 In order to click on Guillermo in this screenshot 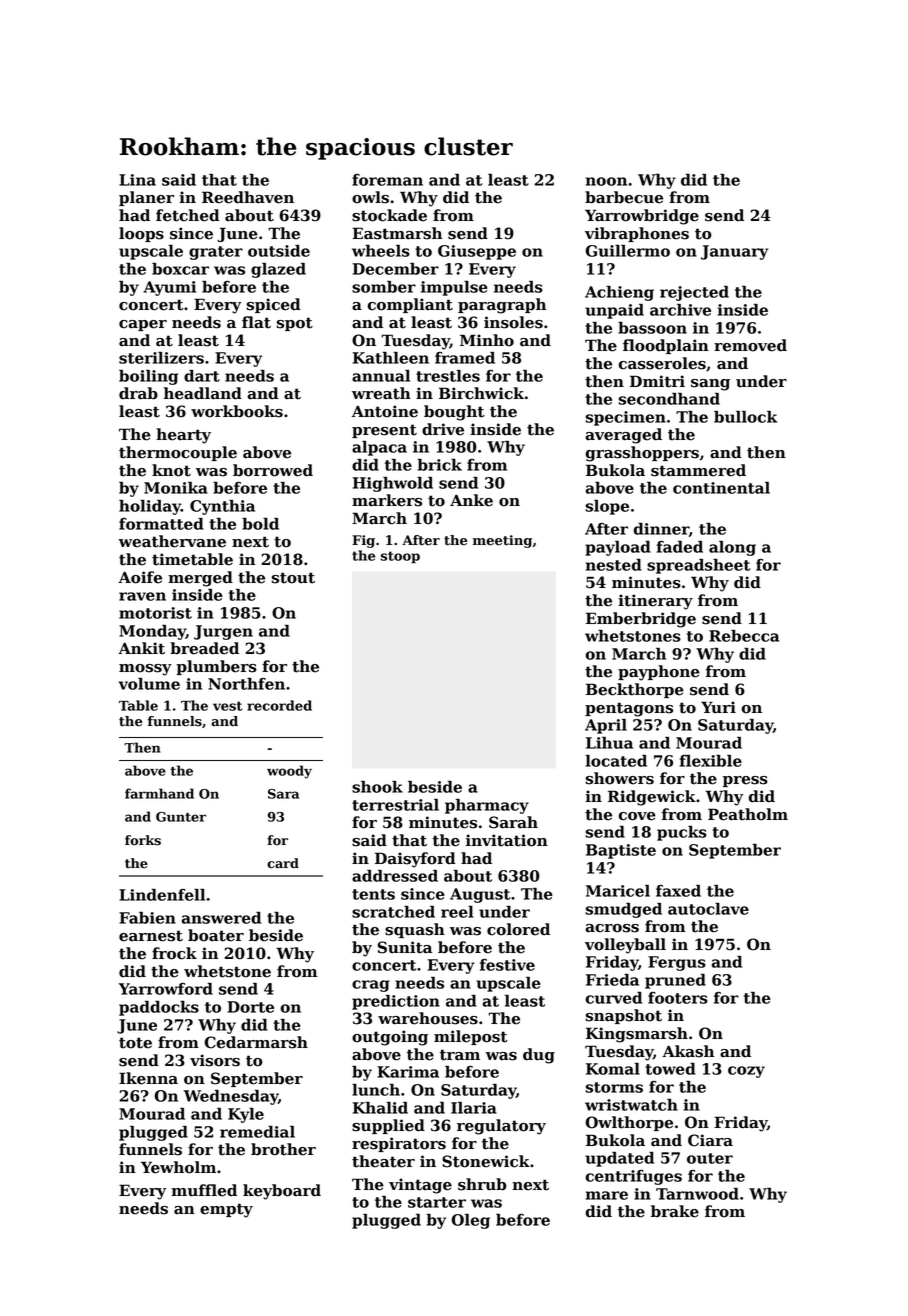, I will do `click(628, 251)`.
